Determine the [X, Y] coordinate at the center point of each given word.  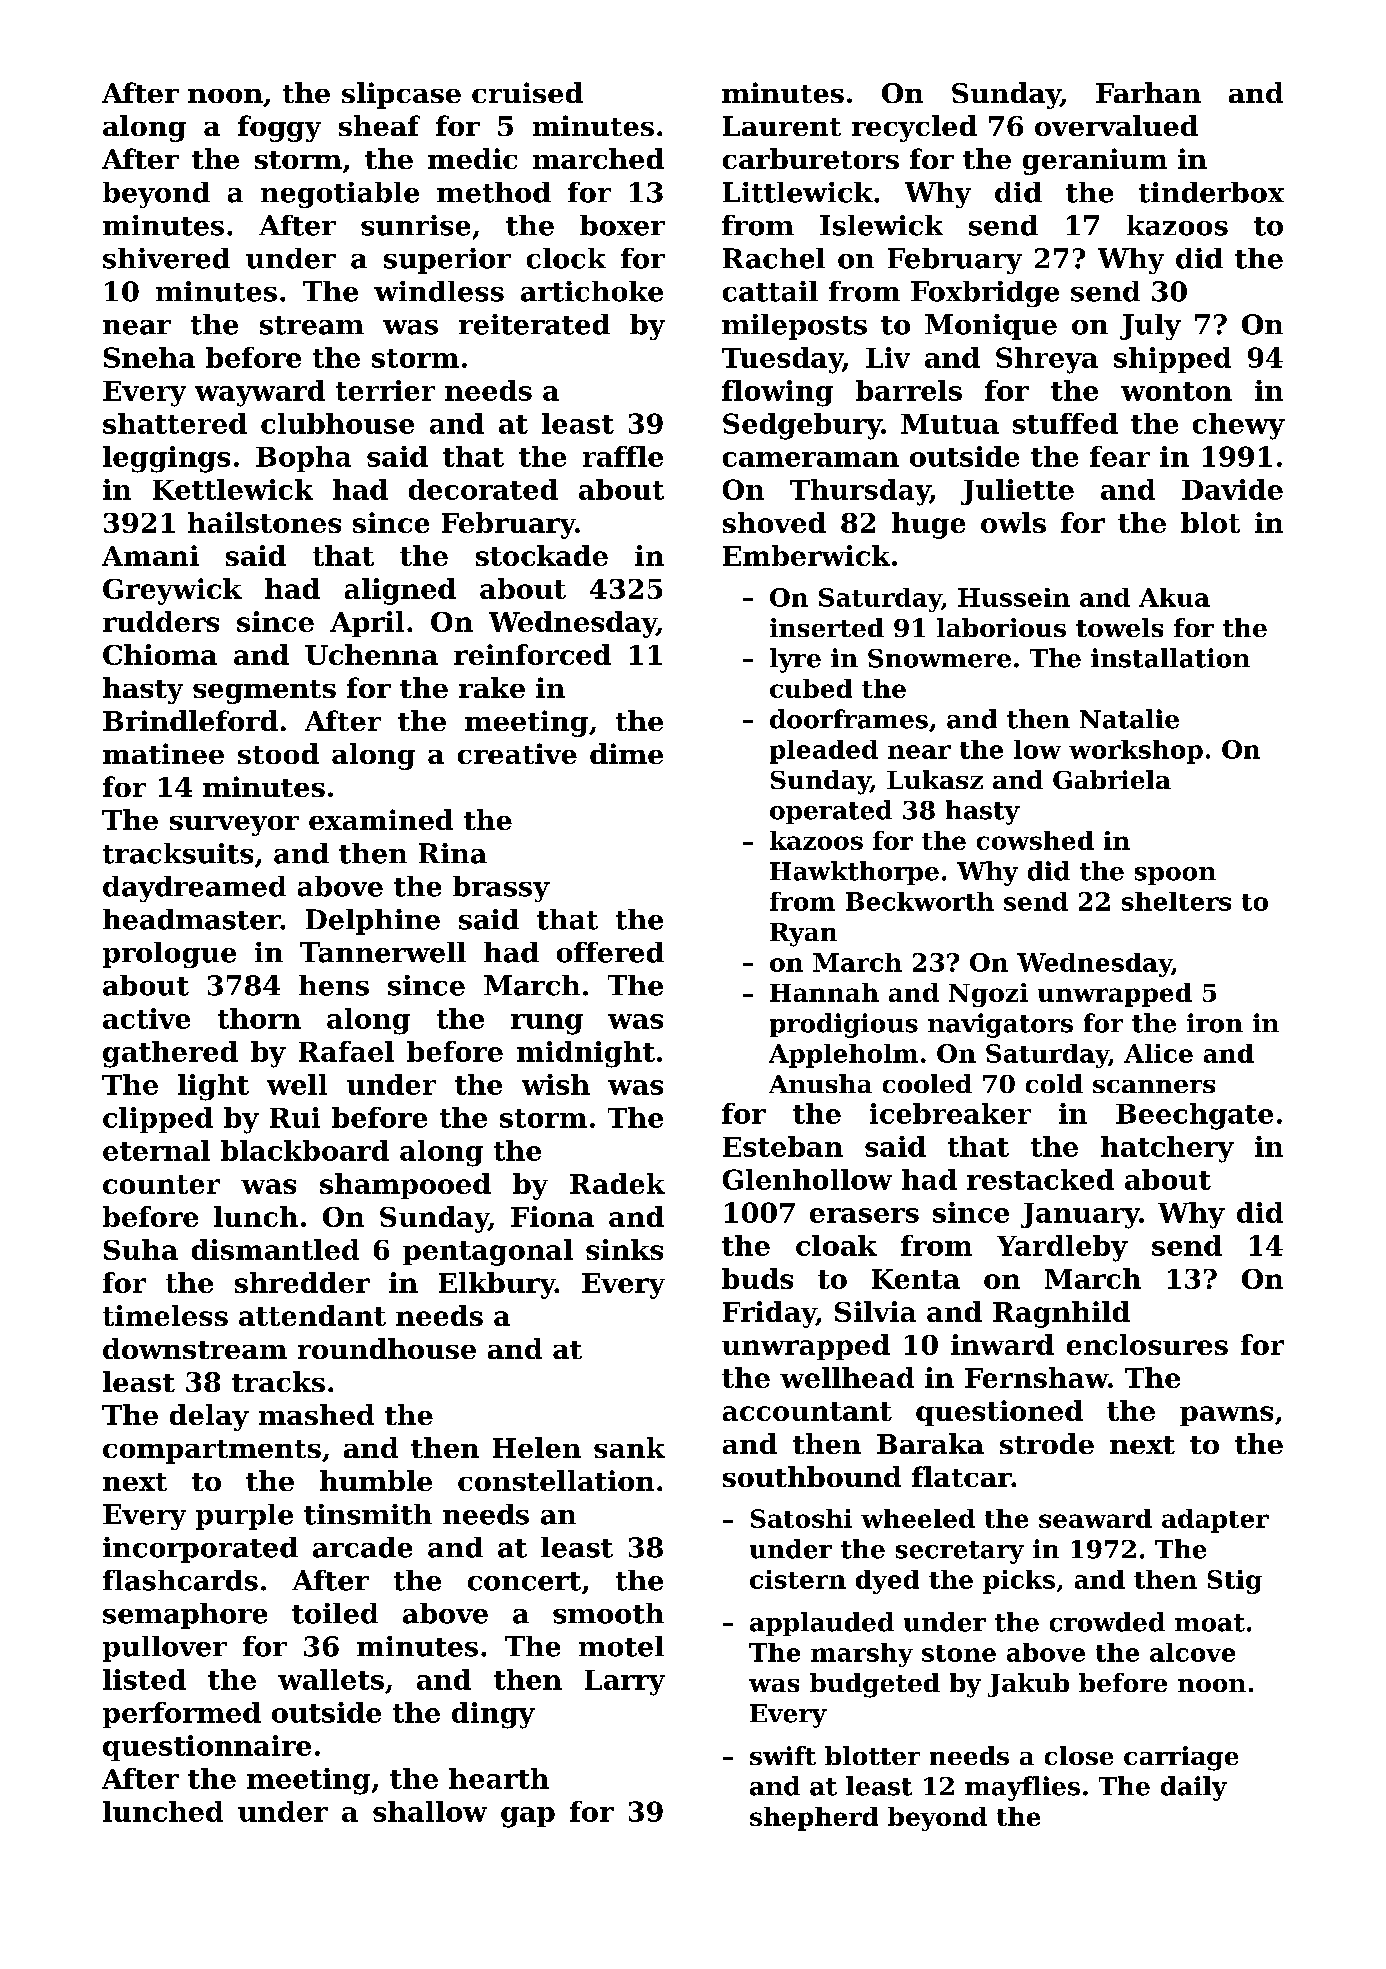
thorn [259, 1018]
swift [783, 1755]
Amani [150, 555]
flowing [777, 393]
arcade [362, 1547]
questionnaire [207, 1748]
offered [610, 952]
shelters [1176, 901]
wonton [1176, 391]
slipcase [401, 95]
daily [1194, 1788]
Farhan [1148, 92]
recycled [914, 128]
